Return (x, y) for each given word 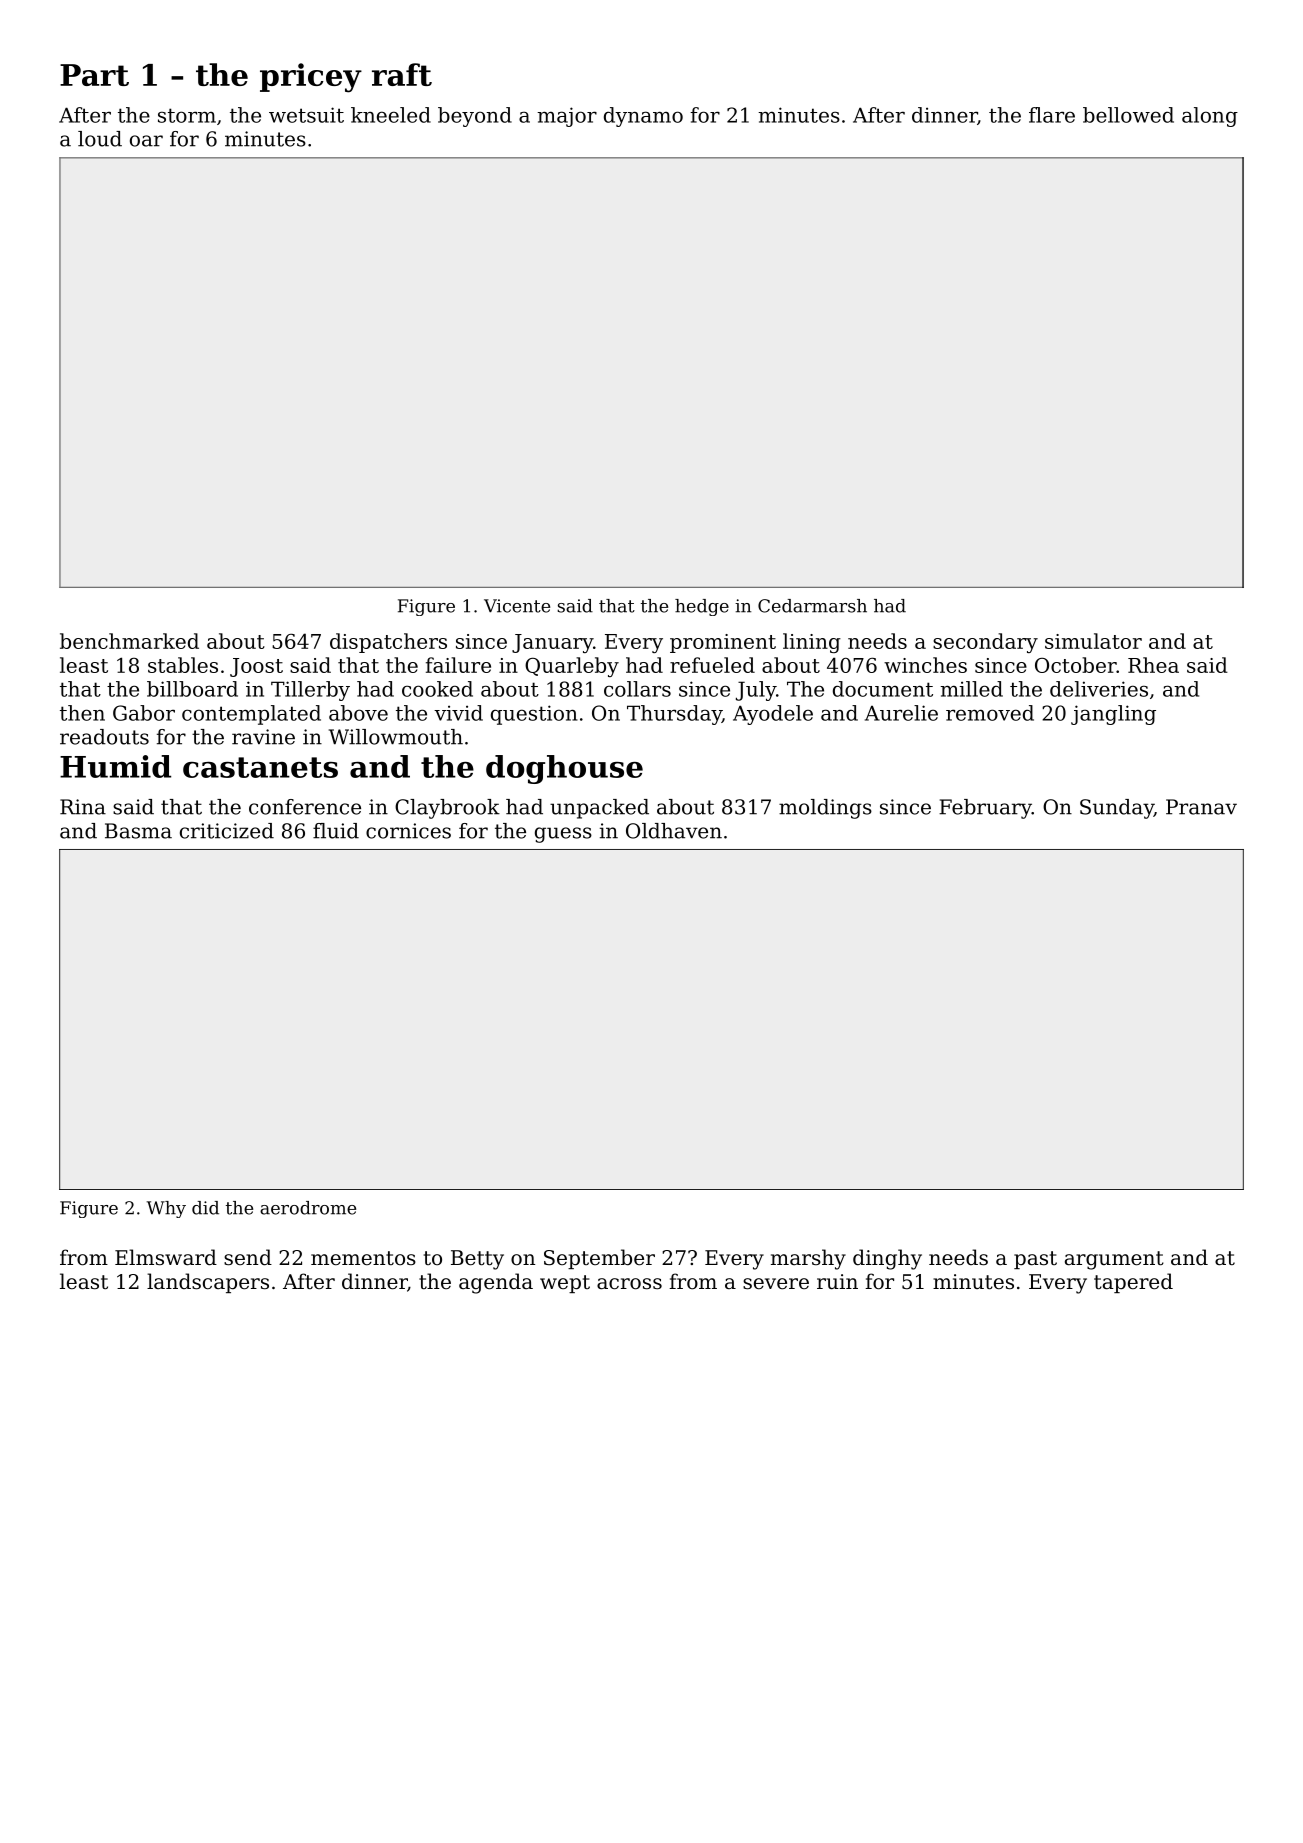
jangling (1113, 715)
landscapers (208, 1283)
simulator (1093, 641)
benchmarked (129, 641)
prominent (723, 643)
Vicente (517, 606)
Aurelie (901, 713)
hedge (702, 607)
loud (100, 139)
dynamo (643, 117)
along (1210, 117)
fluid (336, 831)
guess (563, 835)
